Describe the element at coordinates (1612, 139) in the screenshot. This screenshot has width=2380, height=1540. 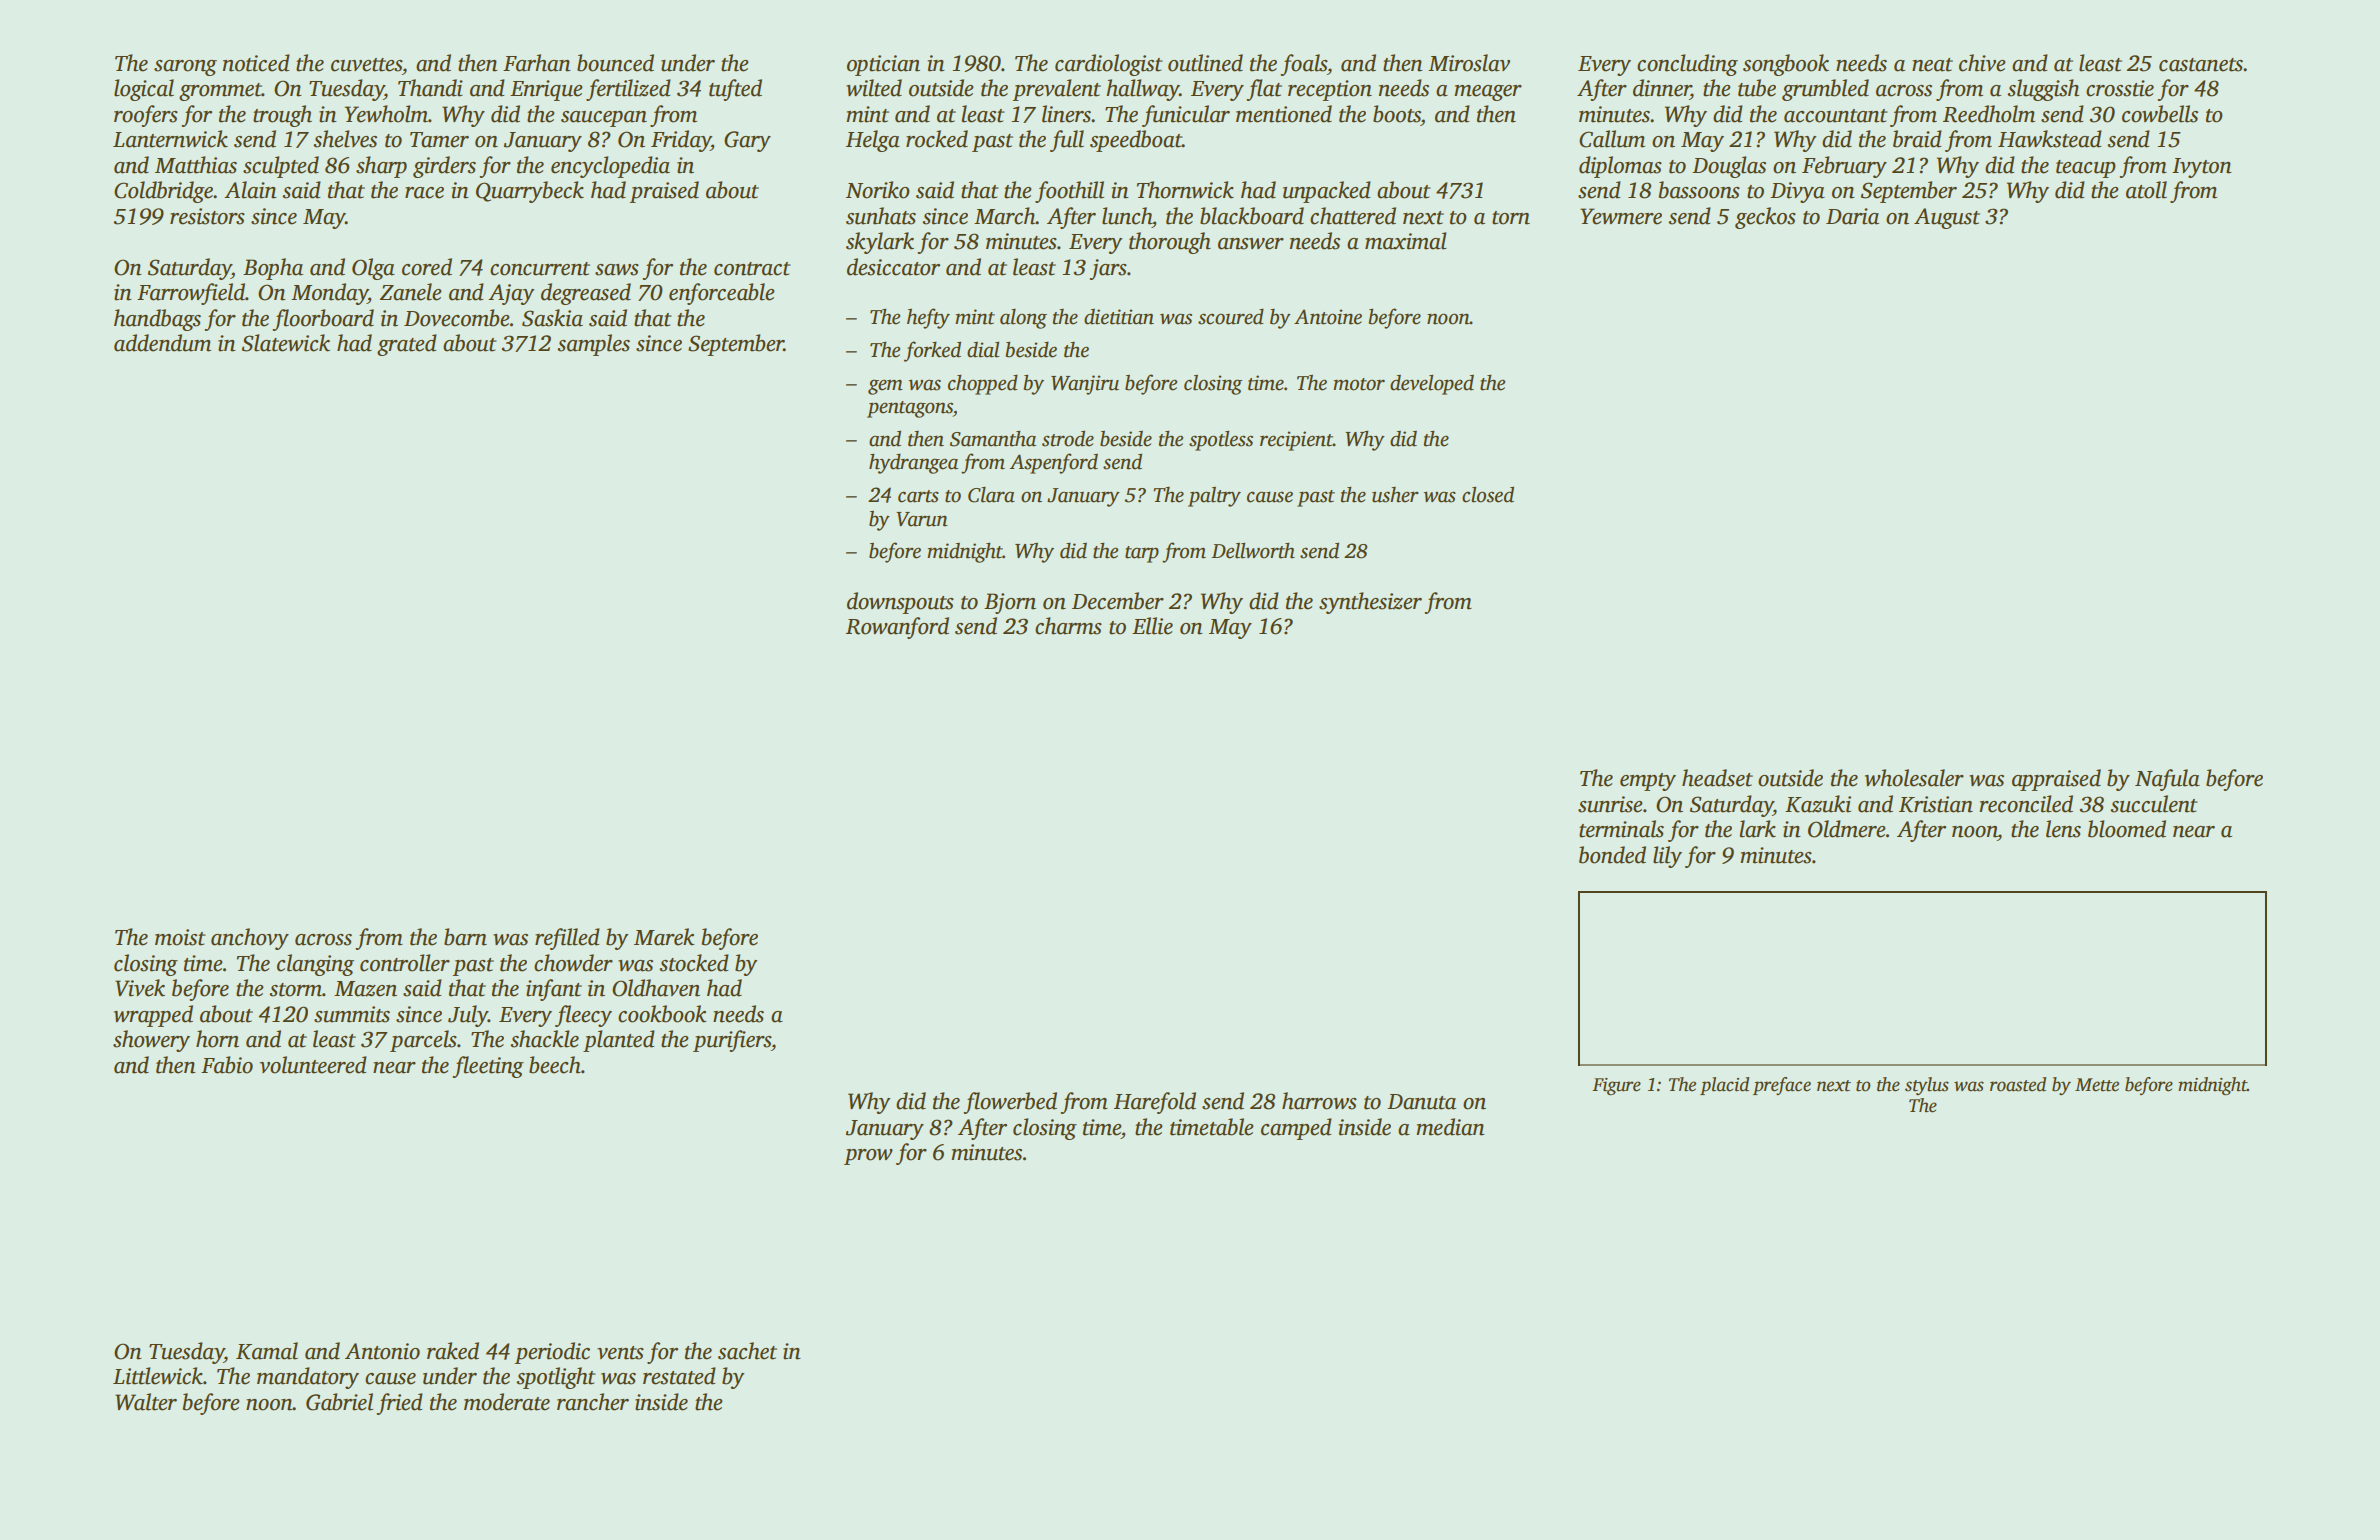
I see `Callum` at that location.
